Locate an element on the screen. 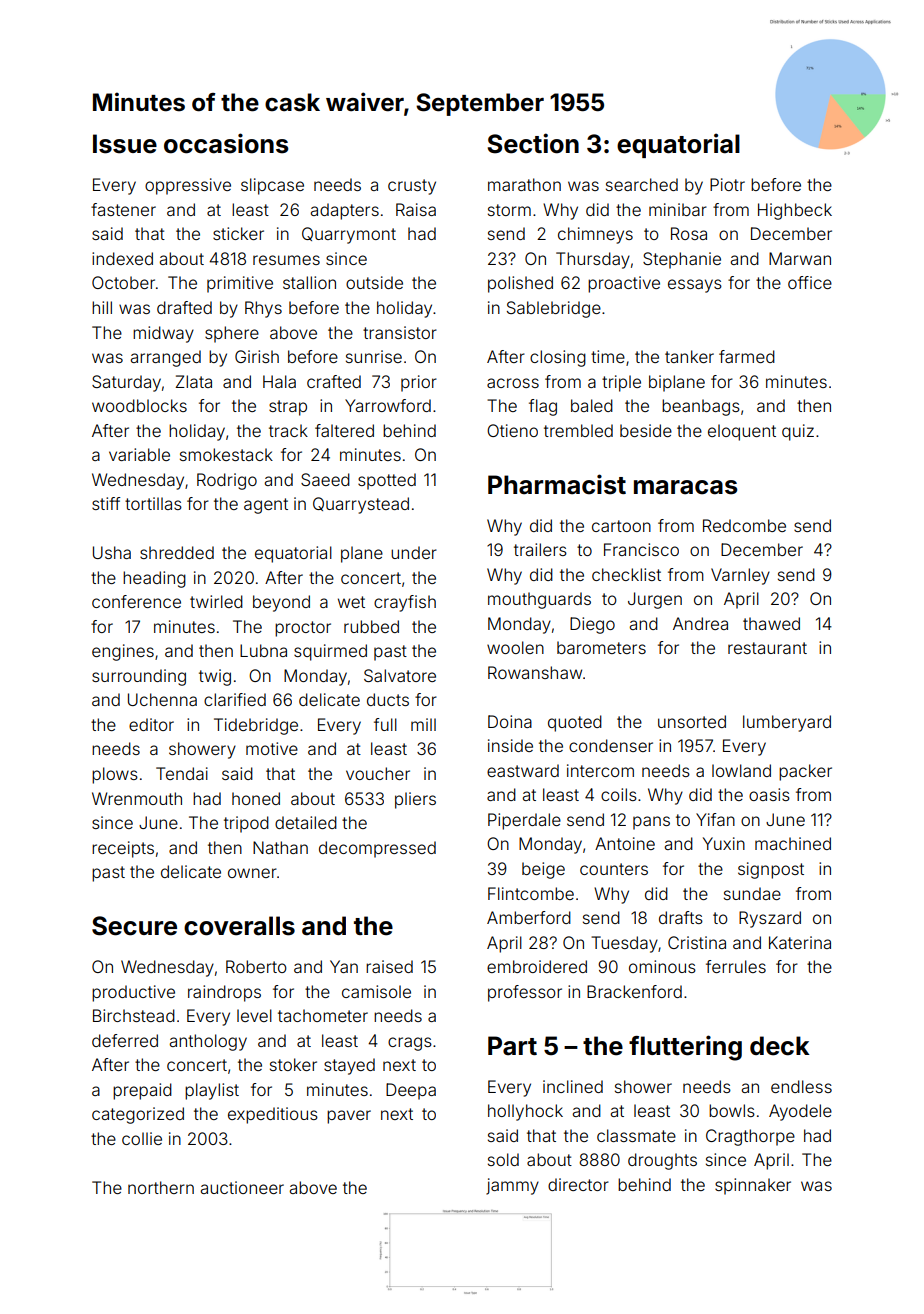  lumberyard is located at coordinates (787, 723).
